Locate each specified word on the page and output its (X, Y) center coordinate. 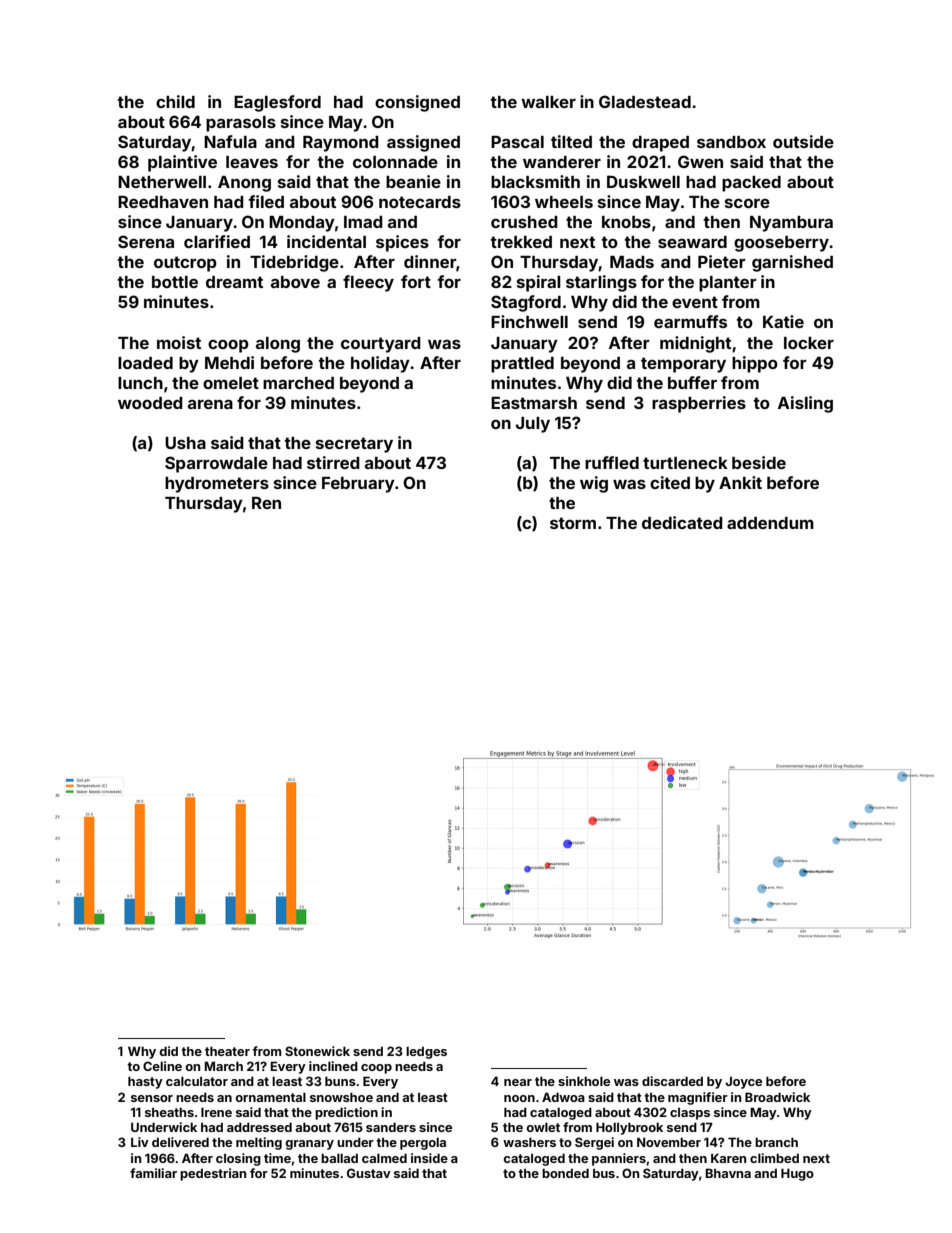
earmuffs (690, 321)
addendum (770, 523)
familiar (153, 1173)
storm (573, 523)
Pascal (517, 142)
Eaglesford (277, 103)
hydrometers (217, 485)
